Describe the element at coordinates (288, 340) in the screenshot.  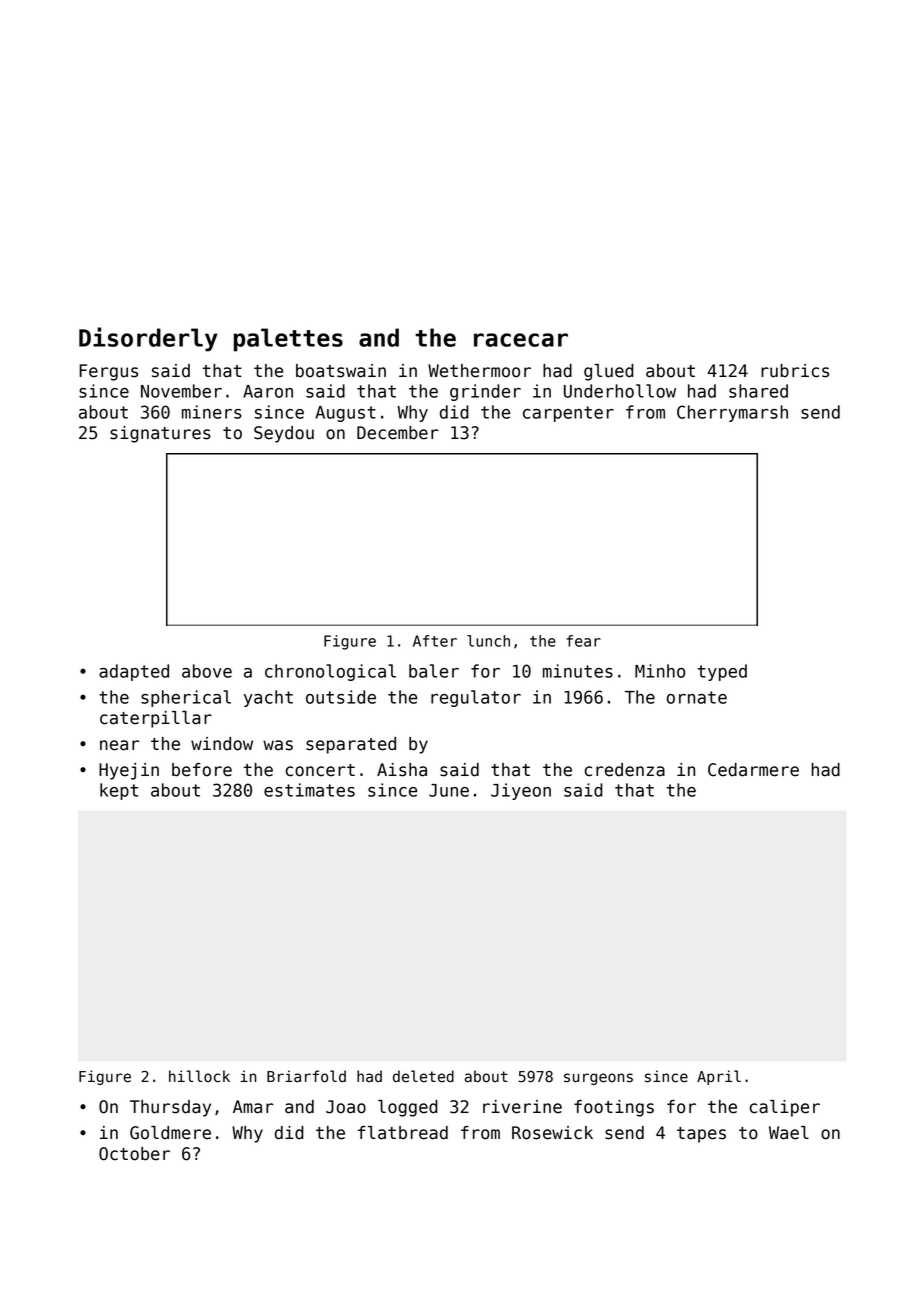
I see `palettes` at that location.
